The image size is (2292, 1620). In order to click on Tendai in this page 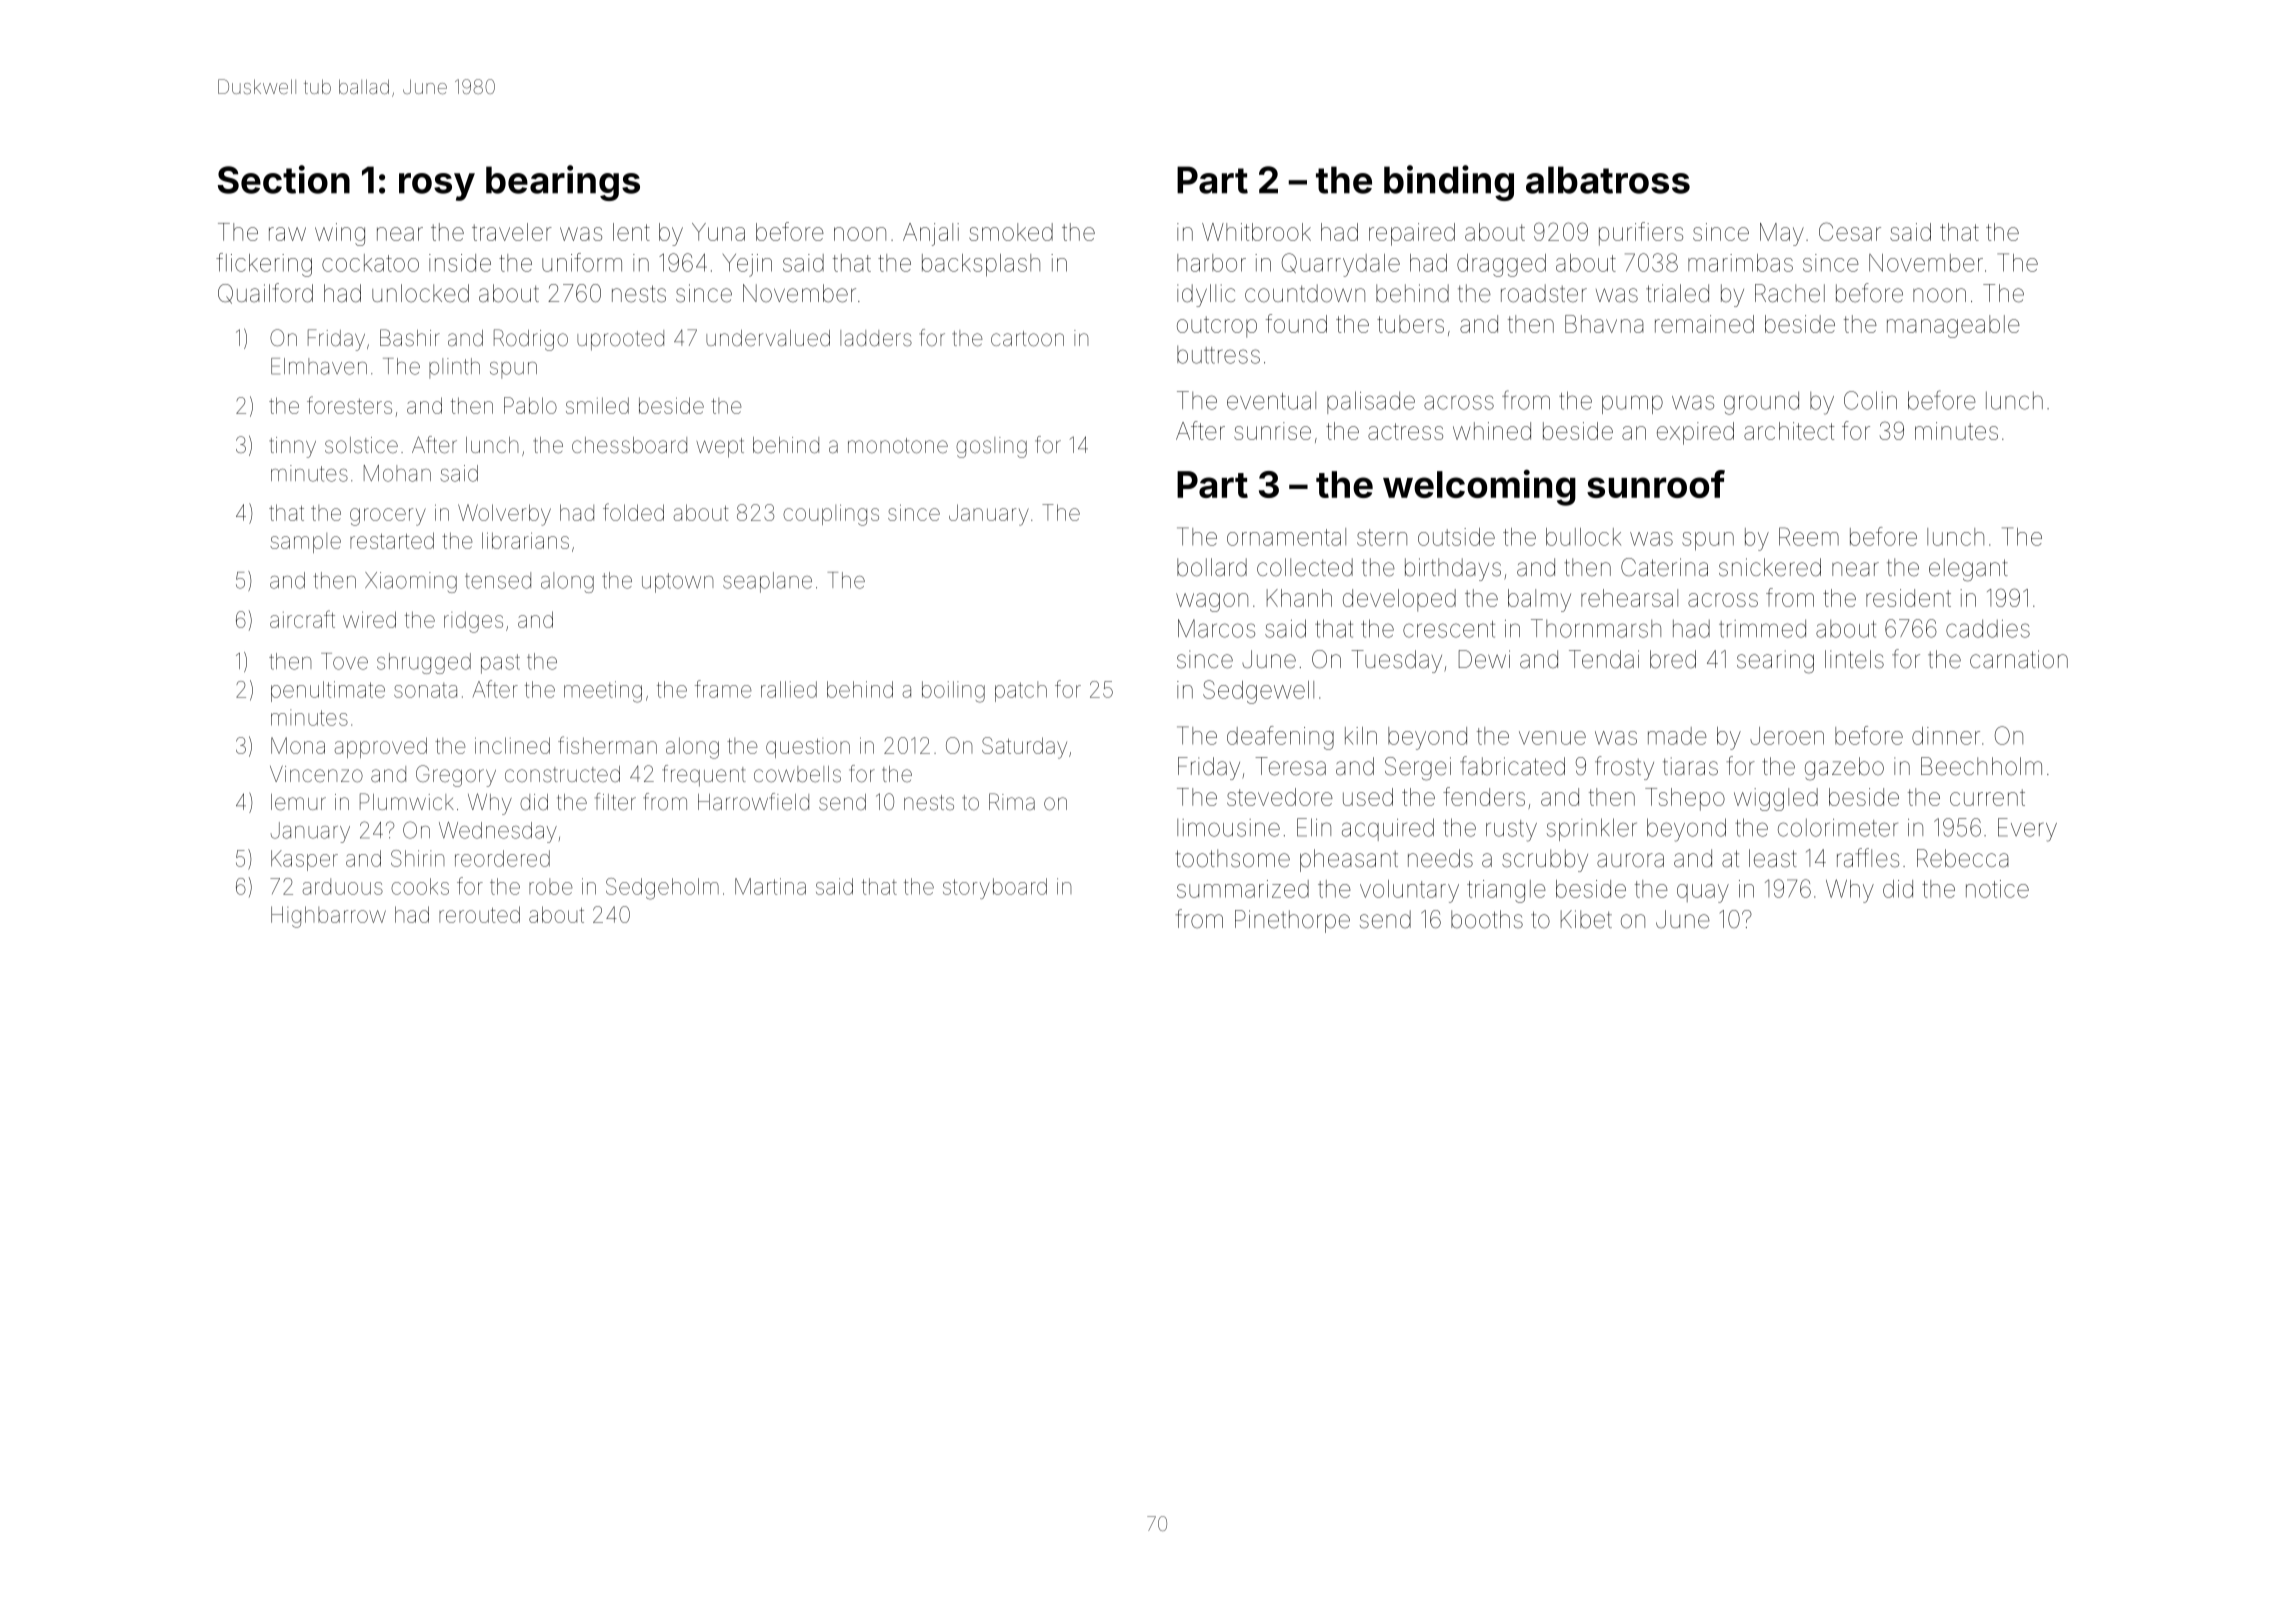, I will do `click(1604, 659)`.
